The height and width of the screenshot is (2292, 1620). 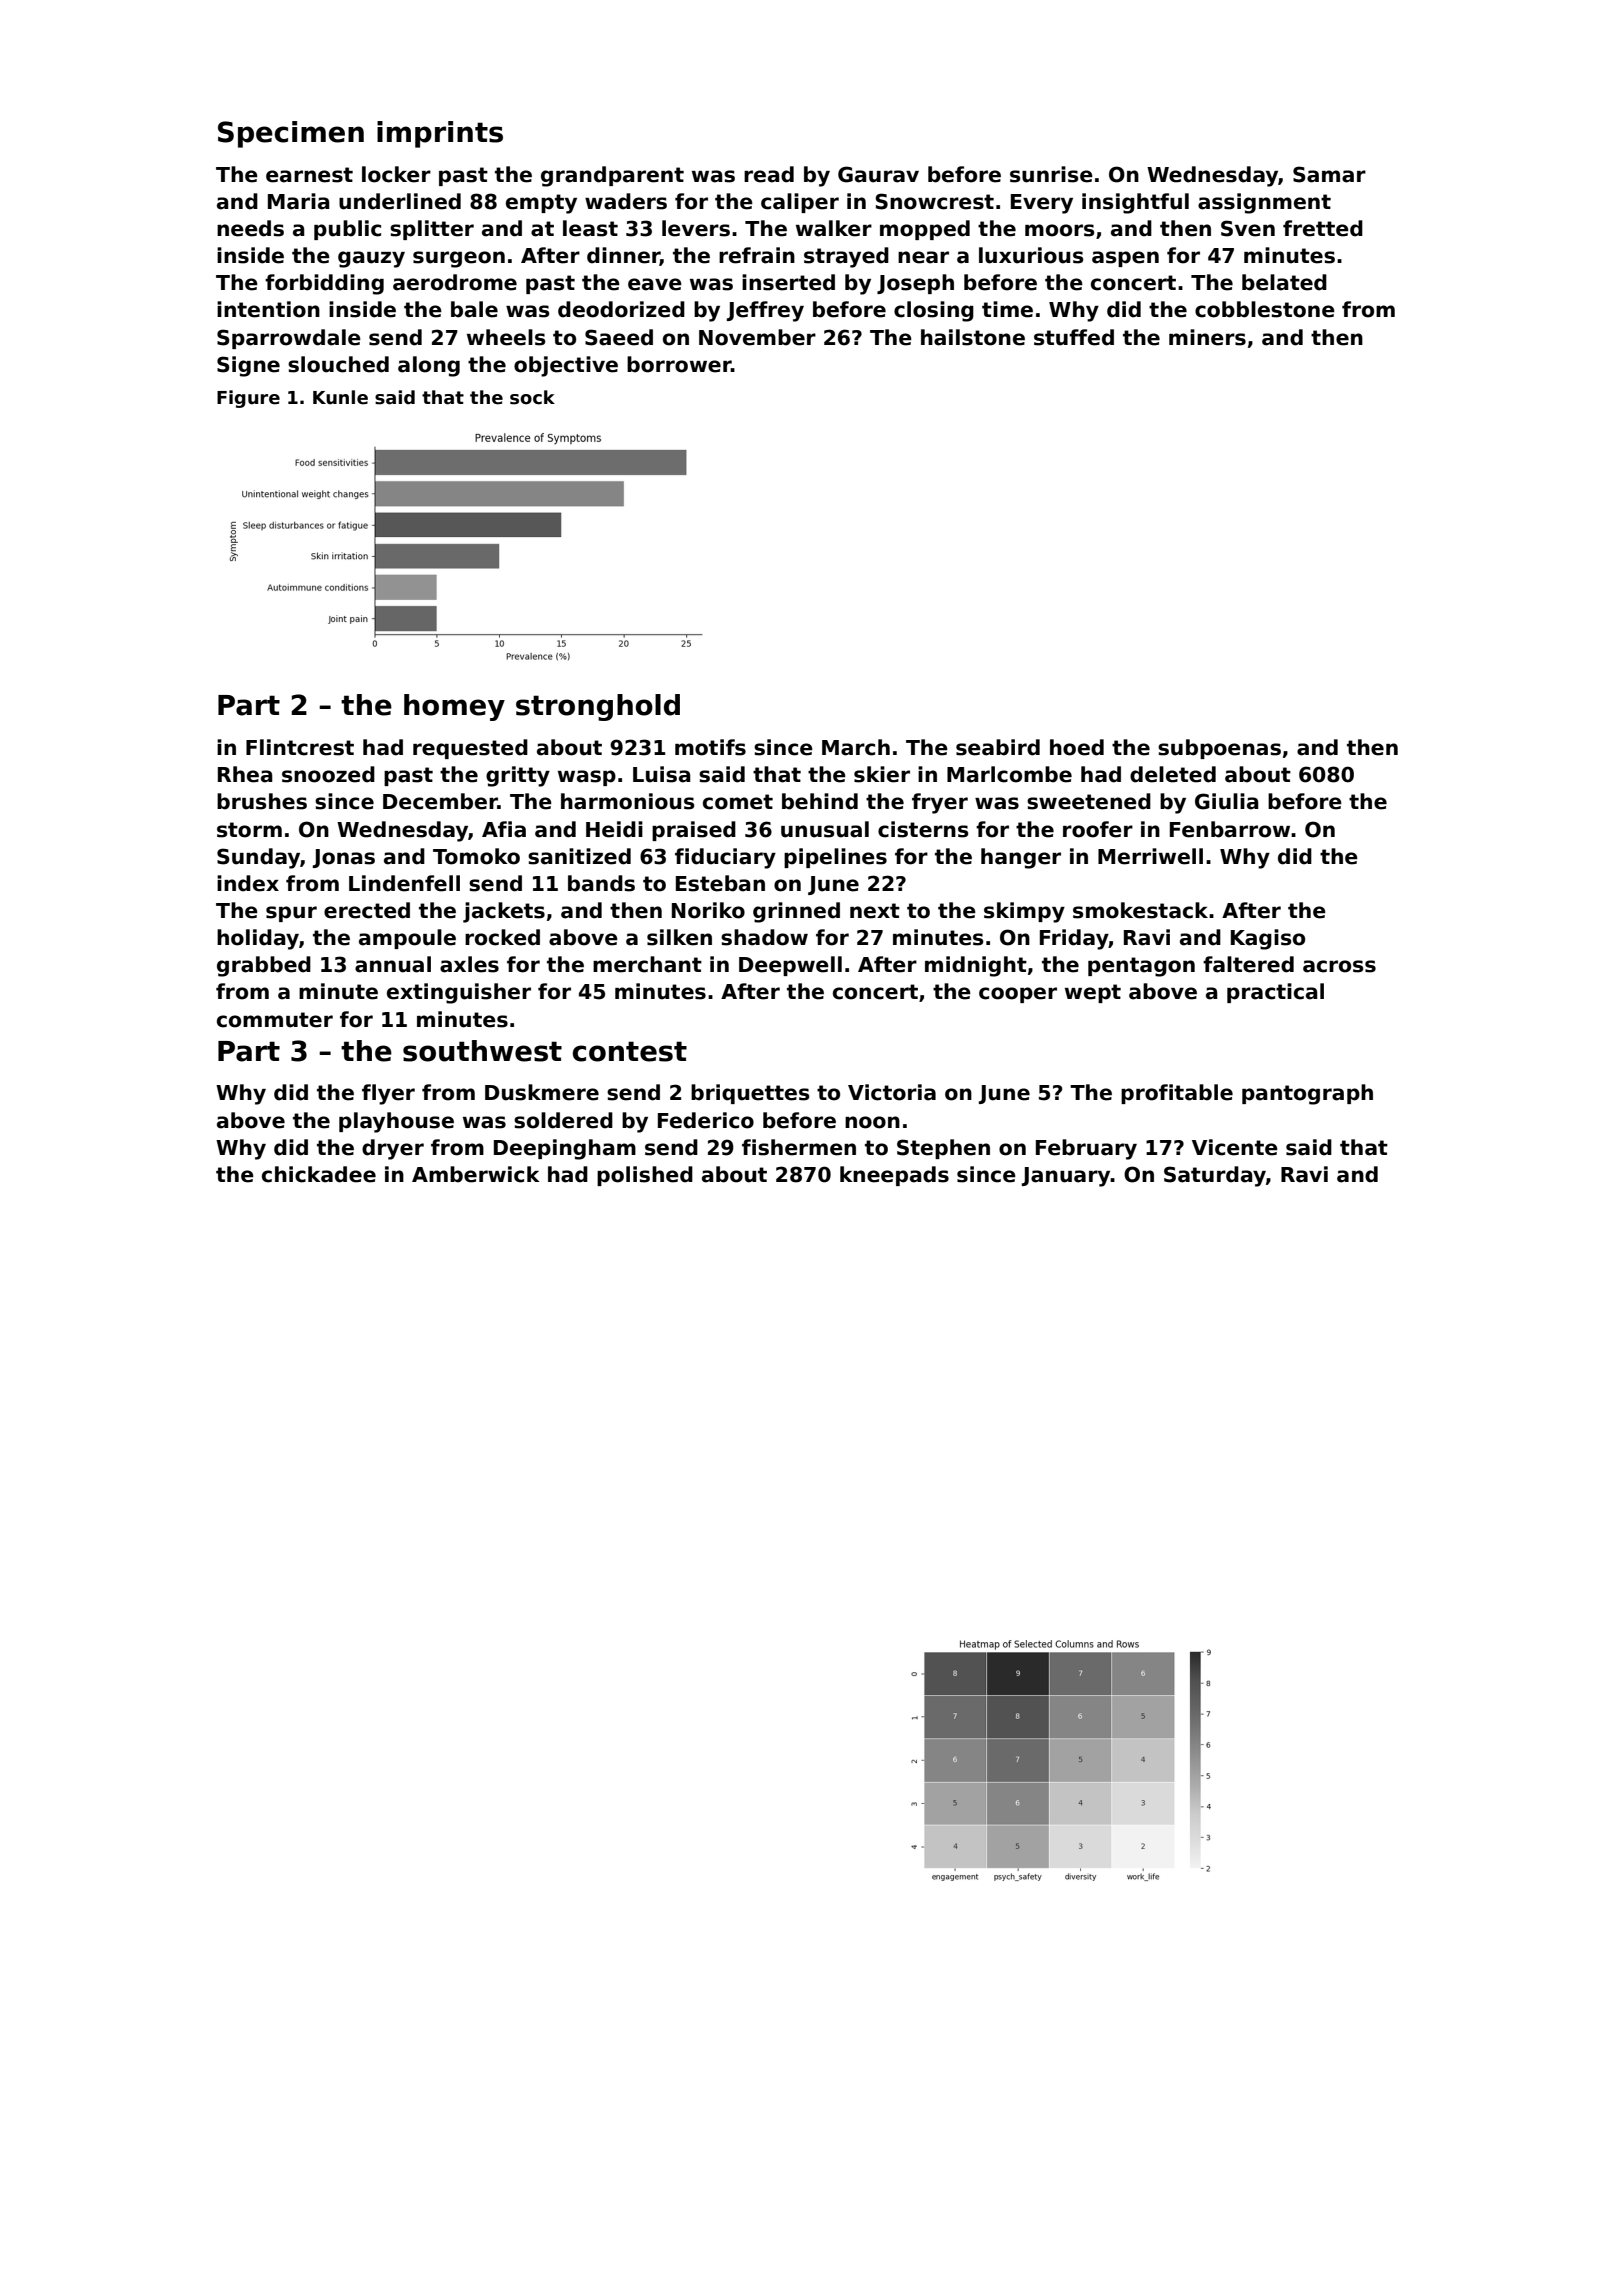 I want to click on Every, so click(x=1042, y=204).
